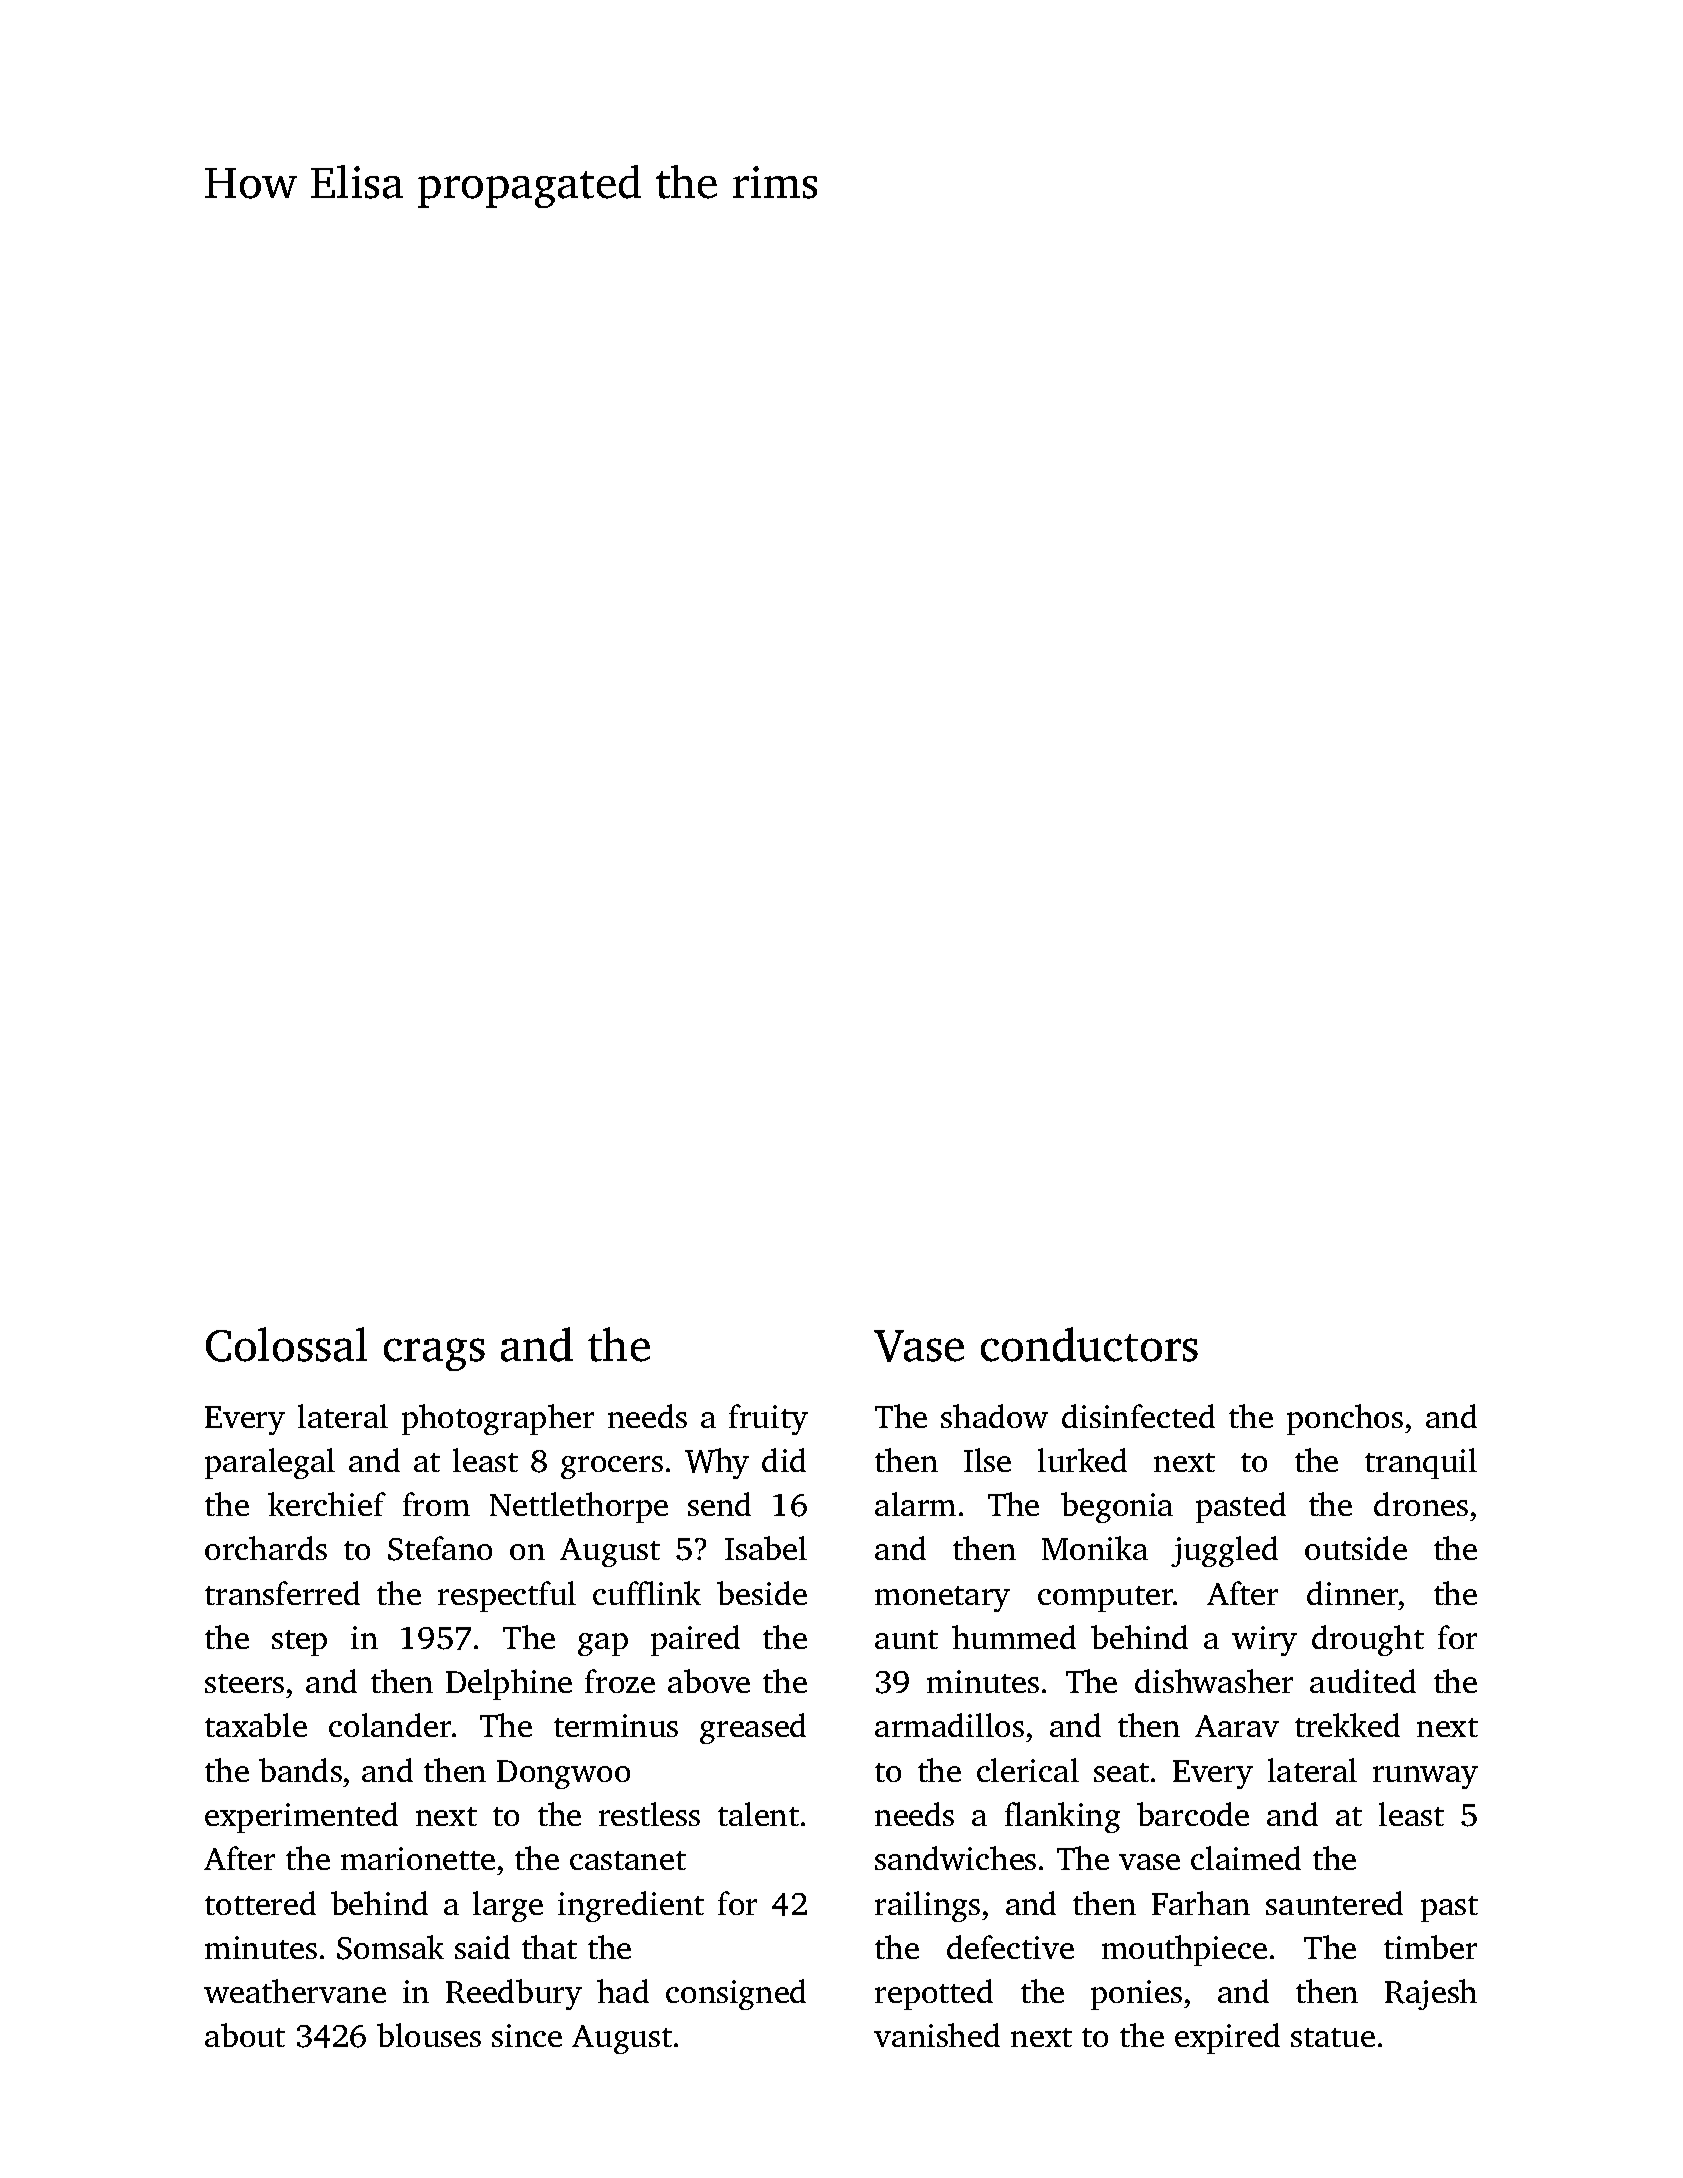  What do you see at coordinates (260, 1903) in the document?
I see `tottered` at bounding box center [260, 1903].
